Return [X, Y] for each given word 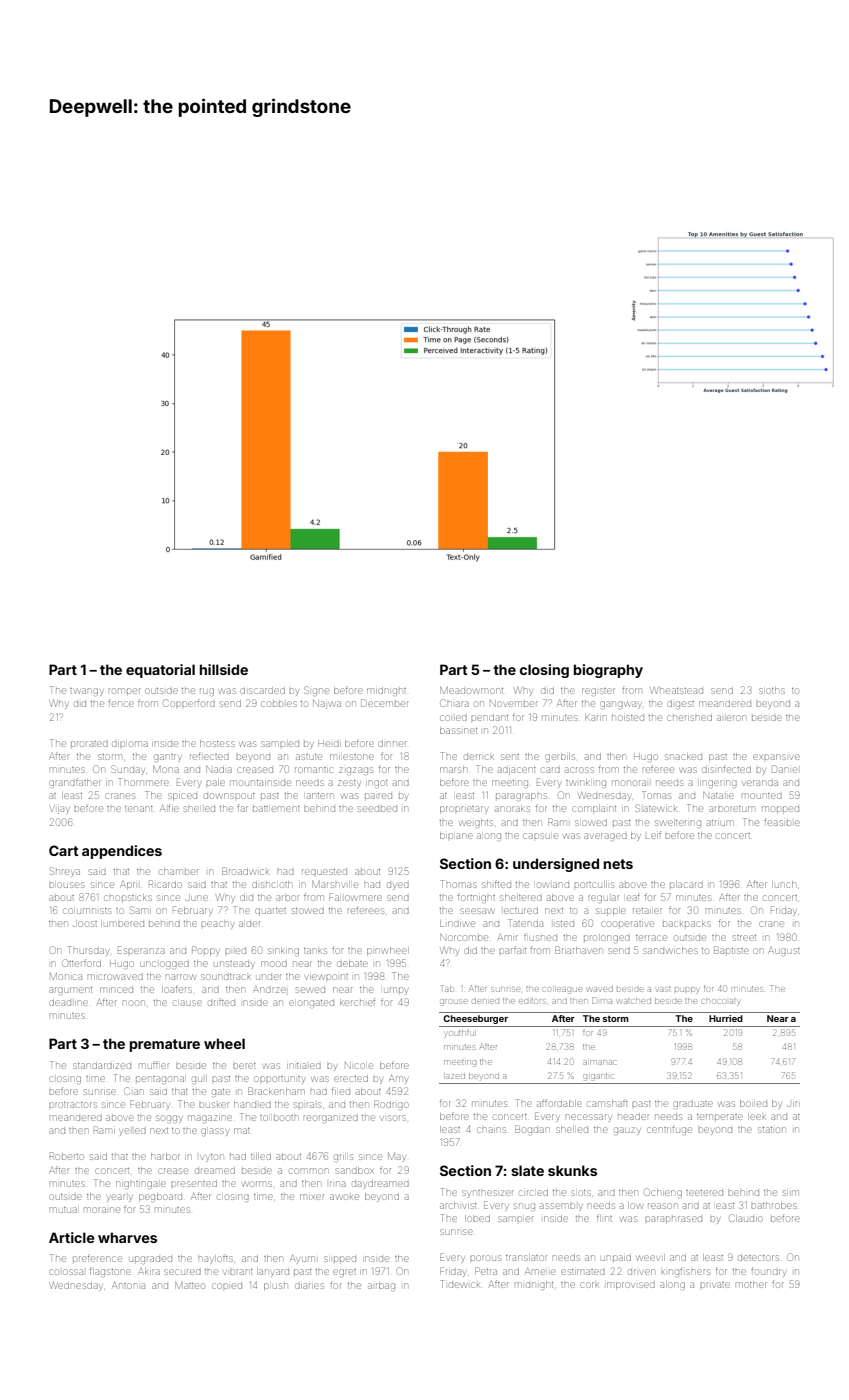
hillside [224, 669]
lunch [784, 884]
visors [393, 1118]
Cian [133, 1091]
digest [681, 705]
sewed [310, 990]
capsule [541, 836]
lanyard [273, 1272]
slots [580, 1193]
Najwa [327, 704]
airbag [381, 1286]
